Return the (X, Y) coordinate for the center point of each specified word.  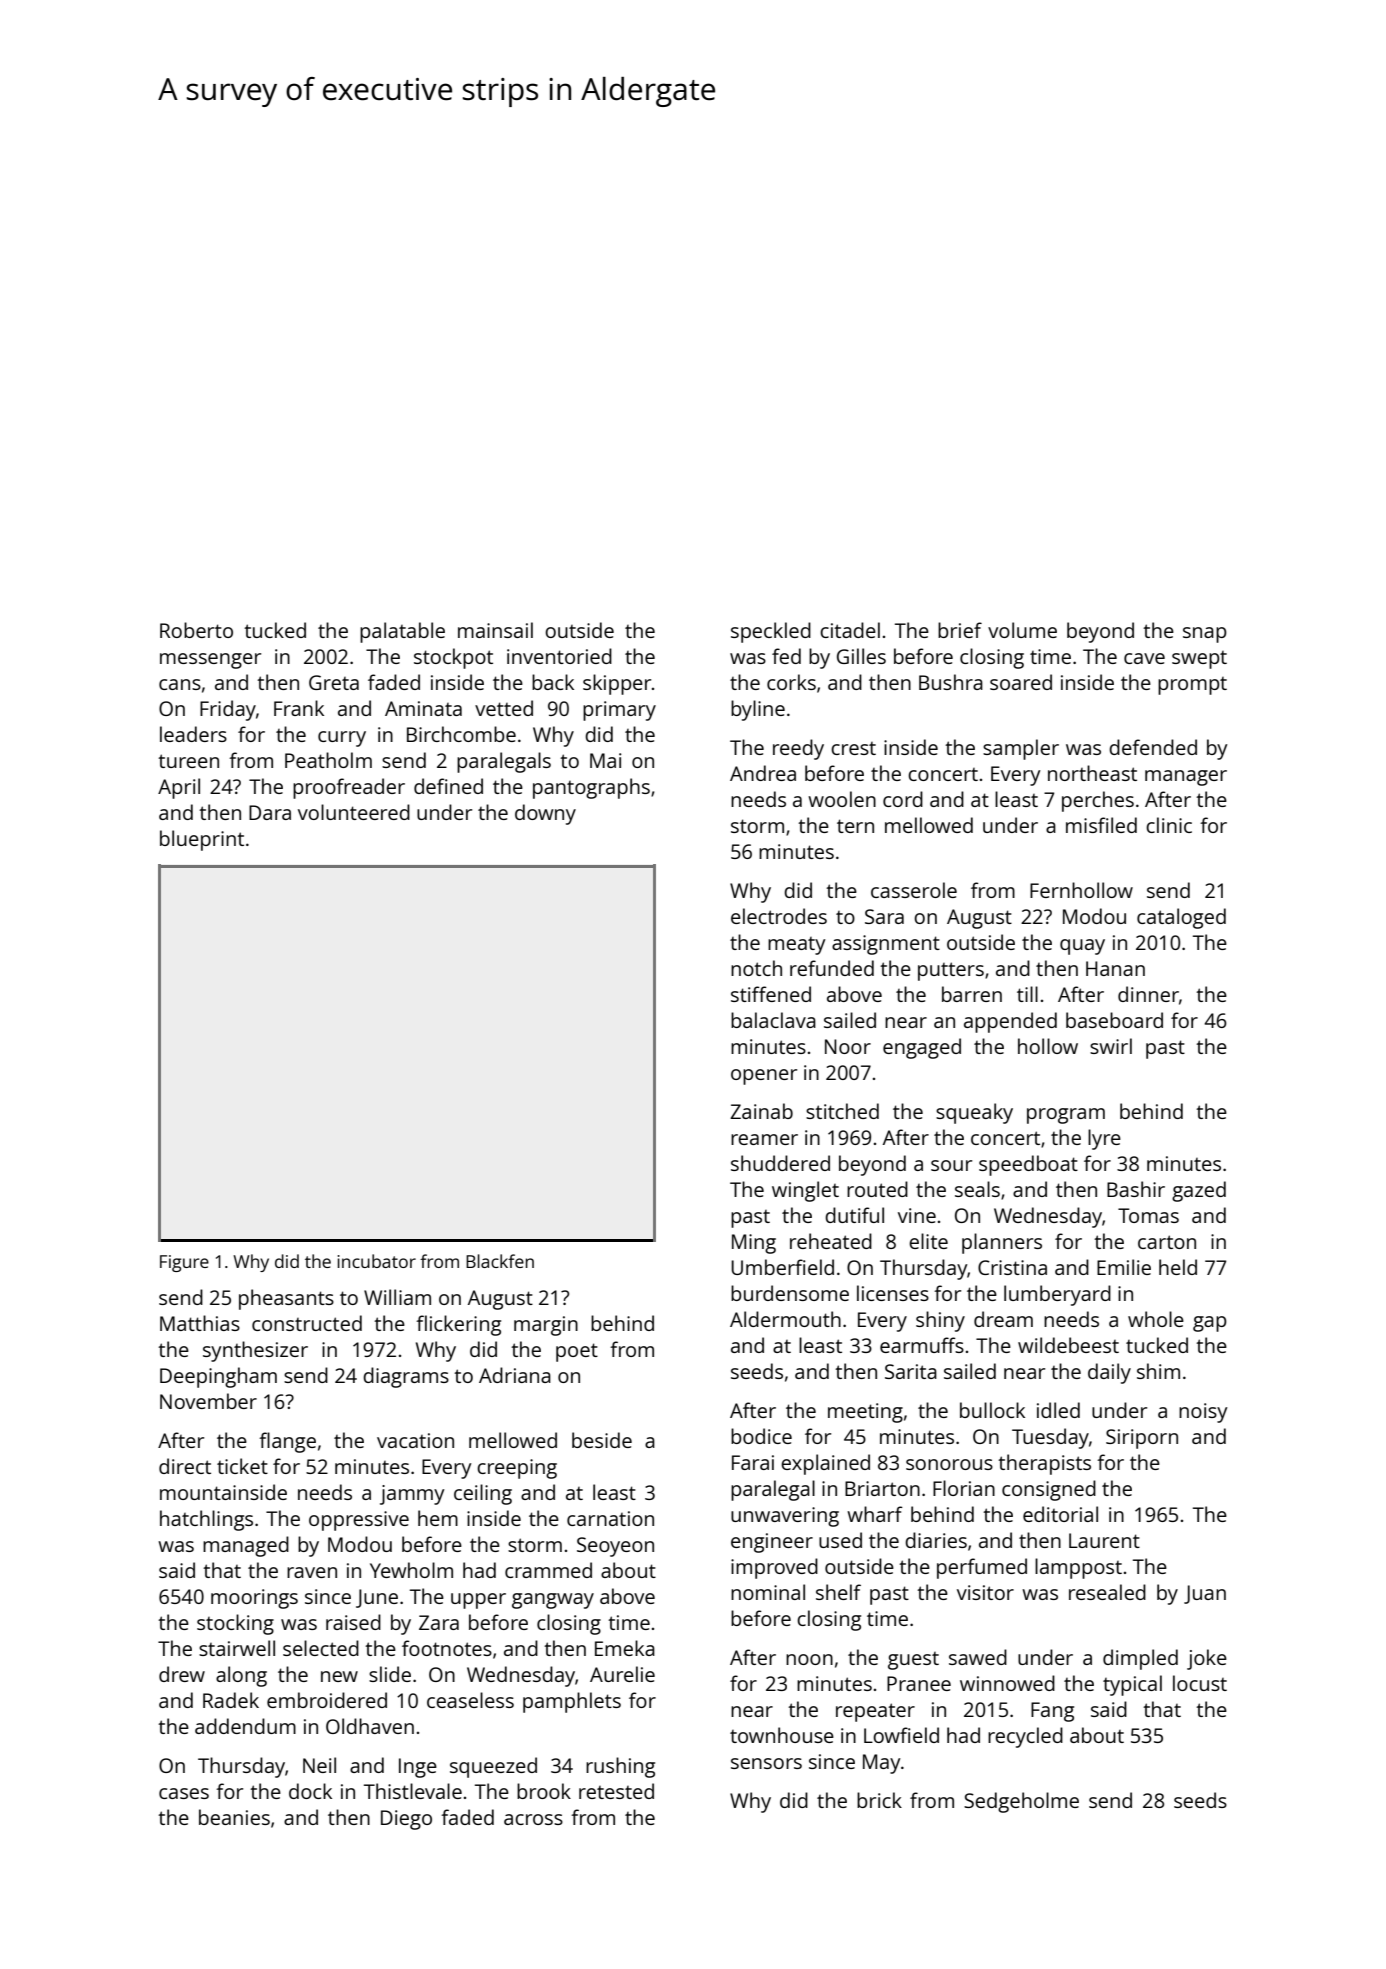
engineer (772, 1543)
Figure (184, 1263)
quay (1082, 947)
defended (1153, 747)
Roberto (196, 630)
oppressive (359, 1521)
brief (960, 630)
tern (855, 826)
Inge (418, 1768)
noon (809, 1659)
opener (764, 1077)
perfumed (982, 1568)
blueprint (202, 840)
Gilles (861, 656)
